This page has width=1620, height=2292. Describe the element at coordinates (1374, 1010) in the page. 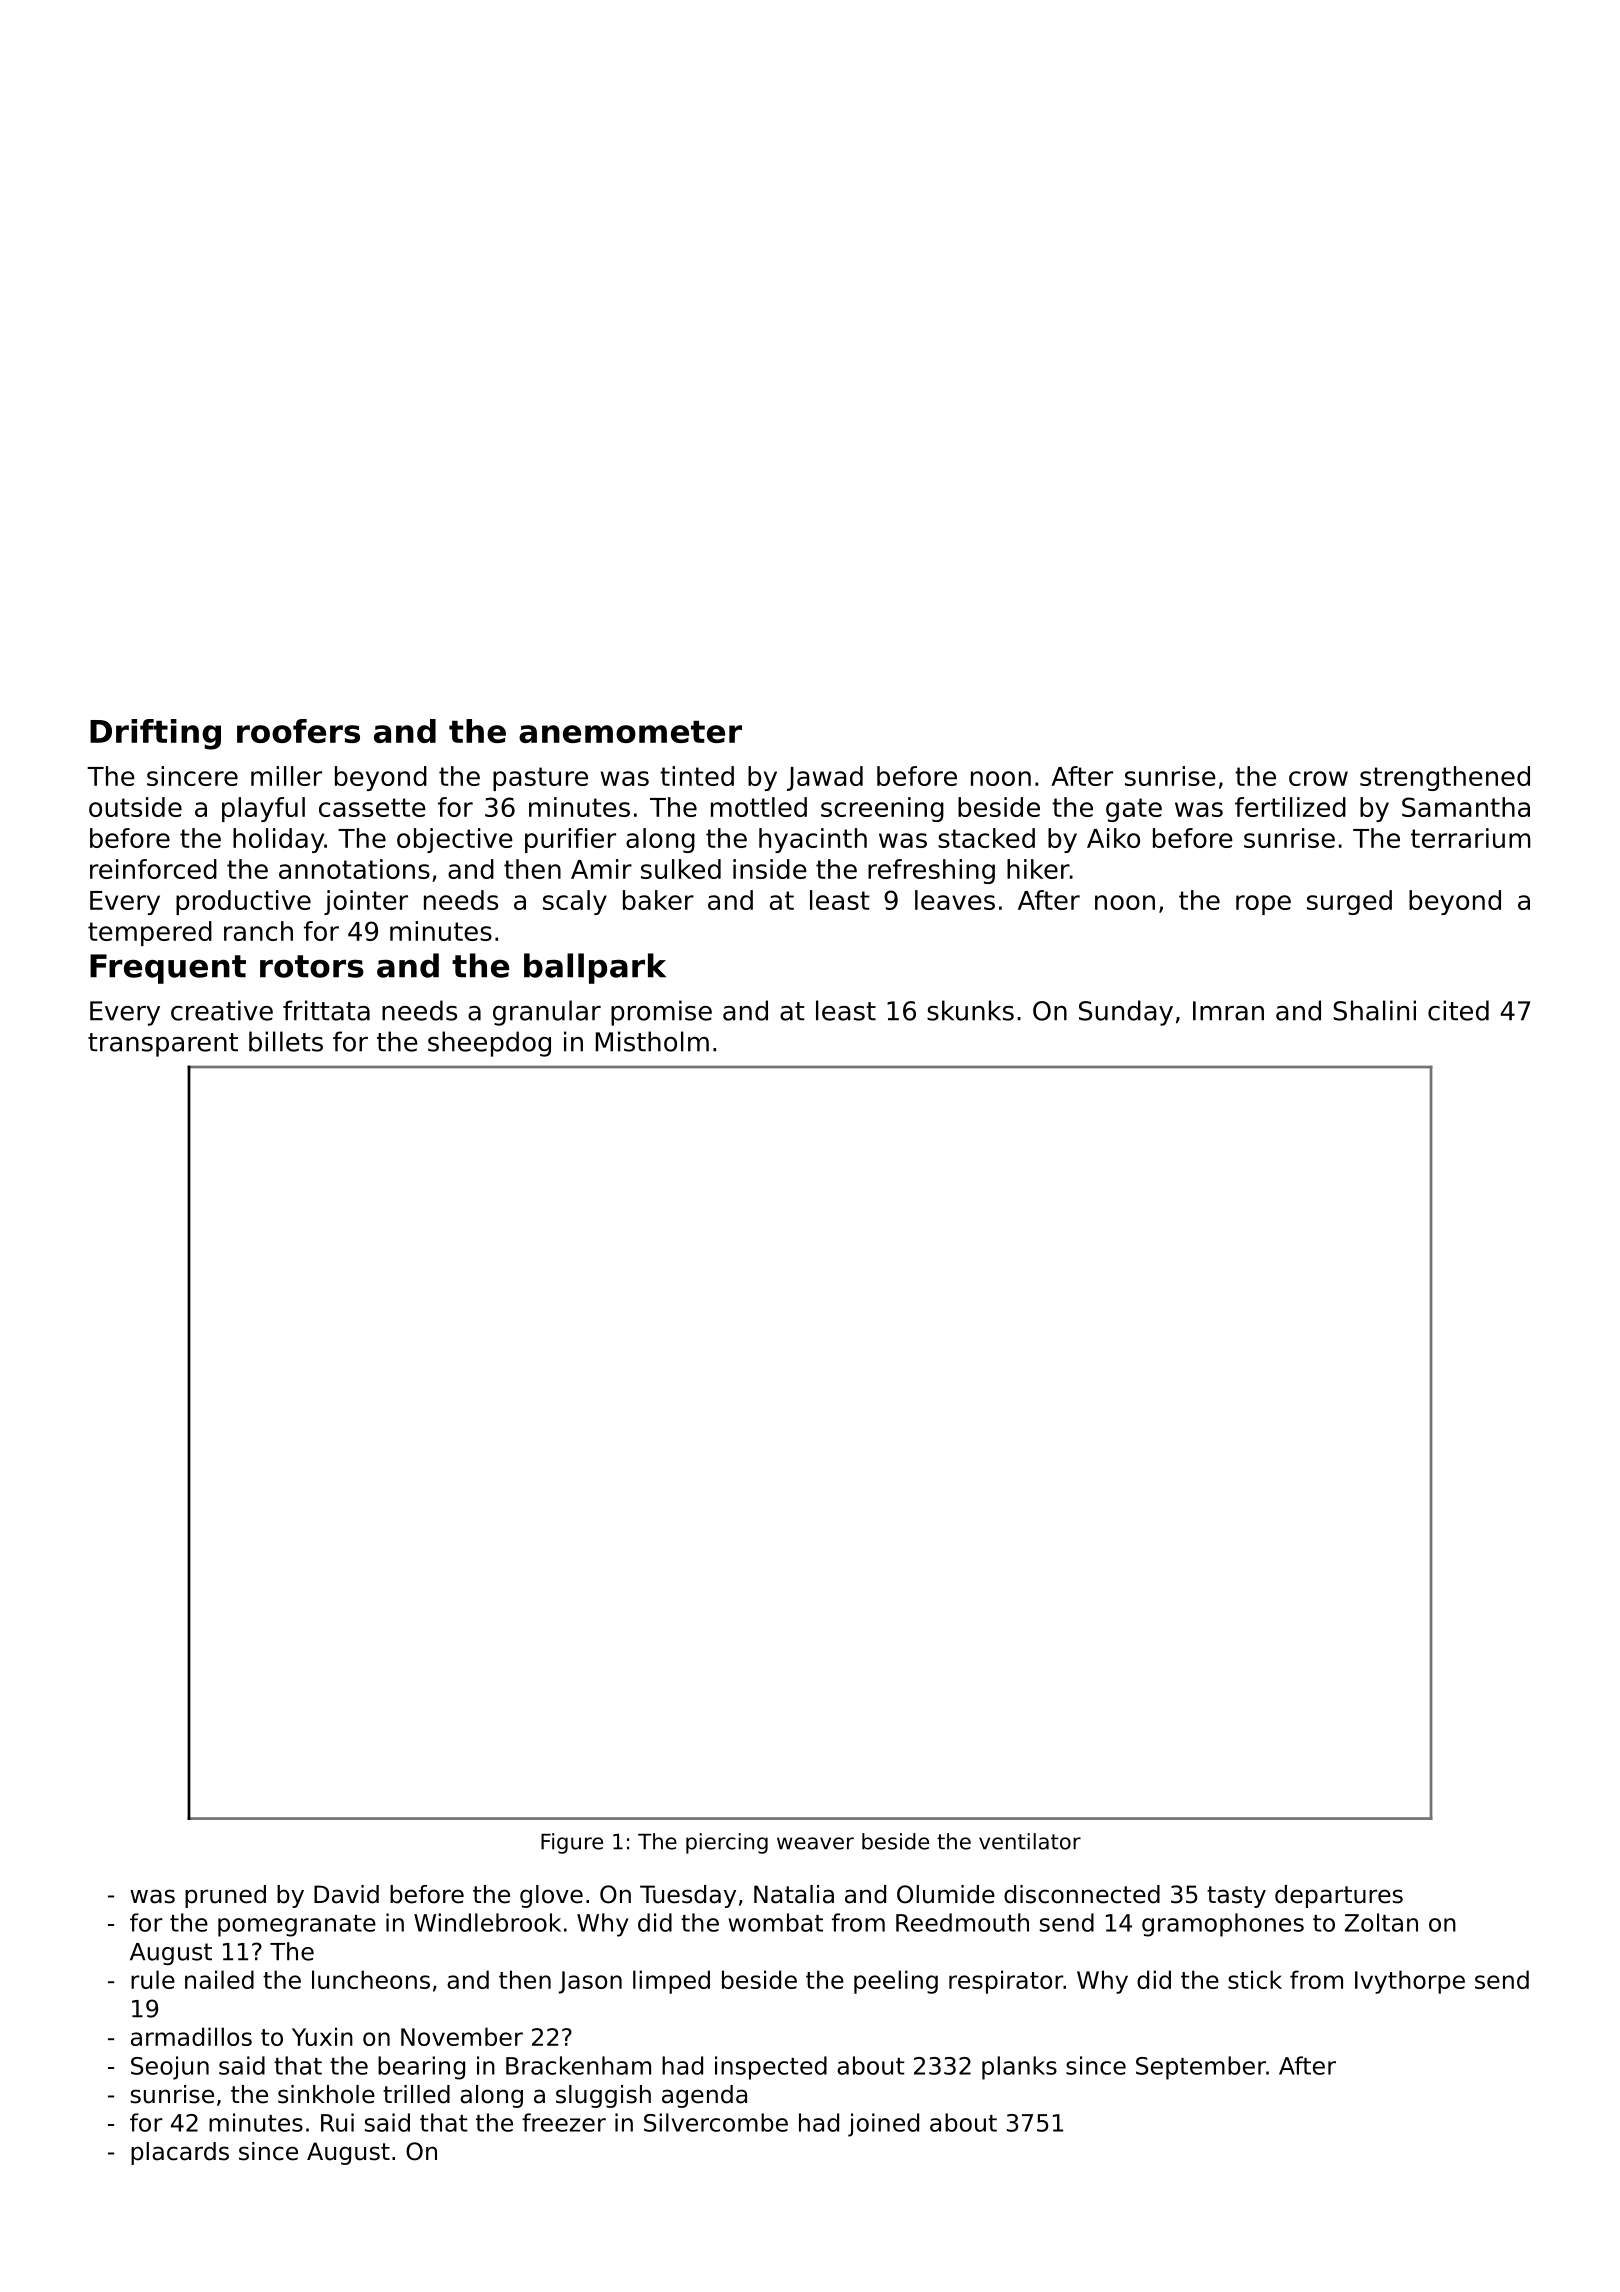

I see `Shalini` at that location.
